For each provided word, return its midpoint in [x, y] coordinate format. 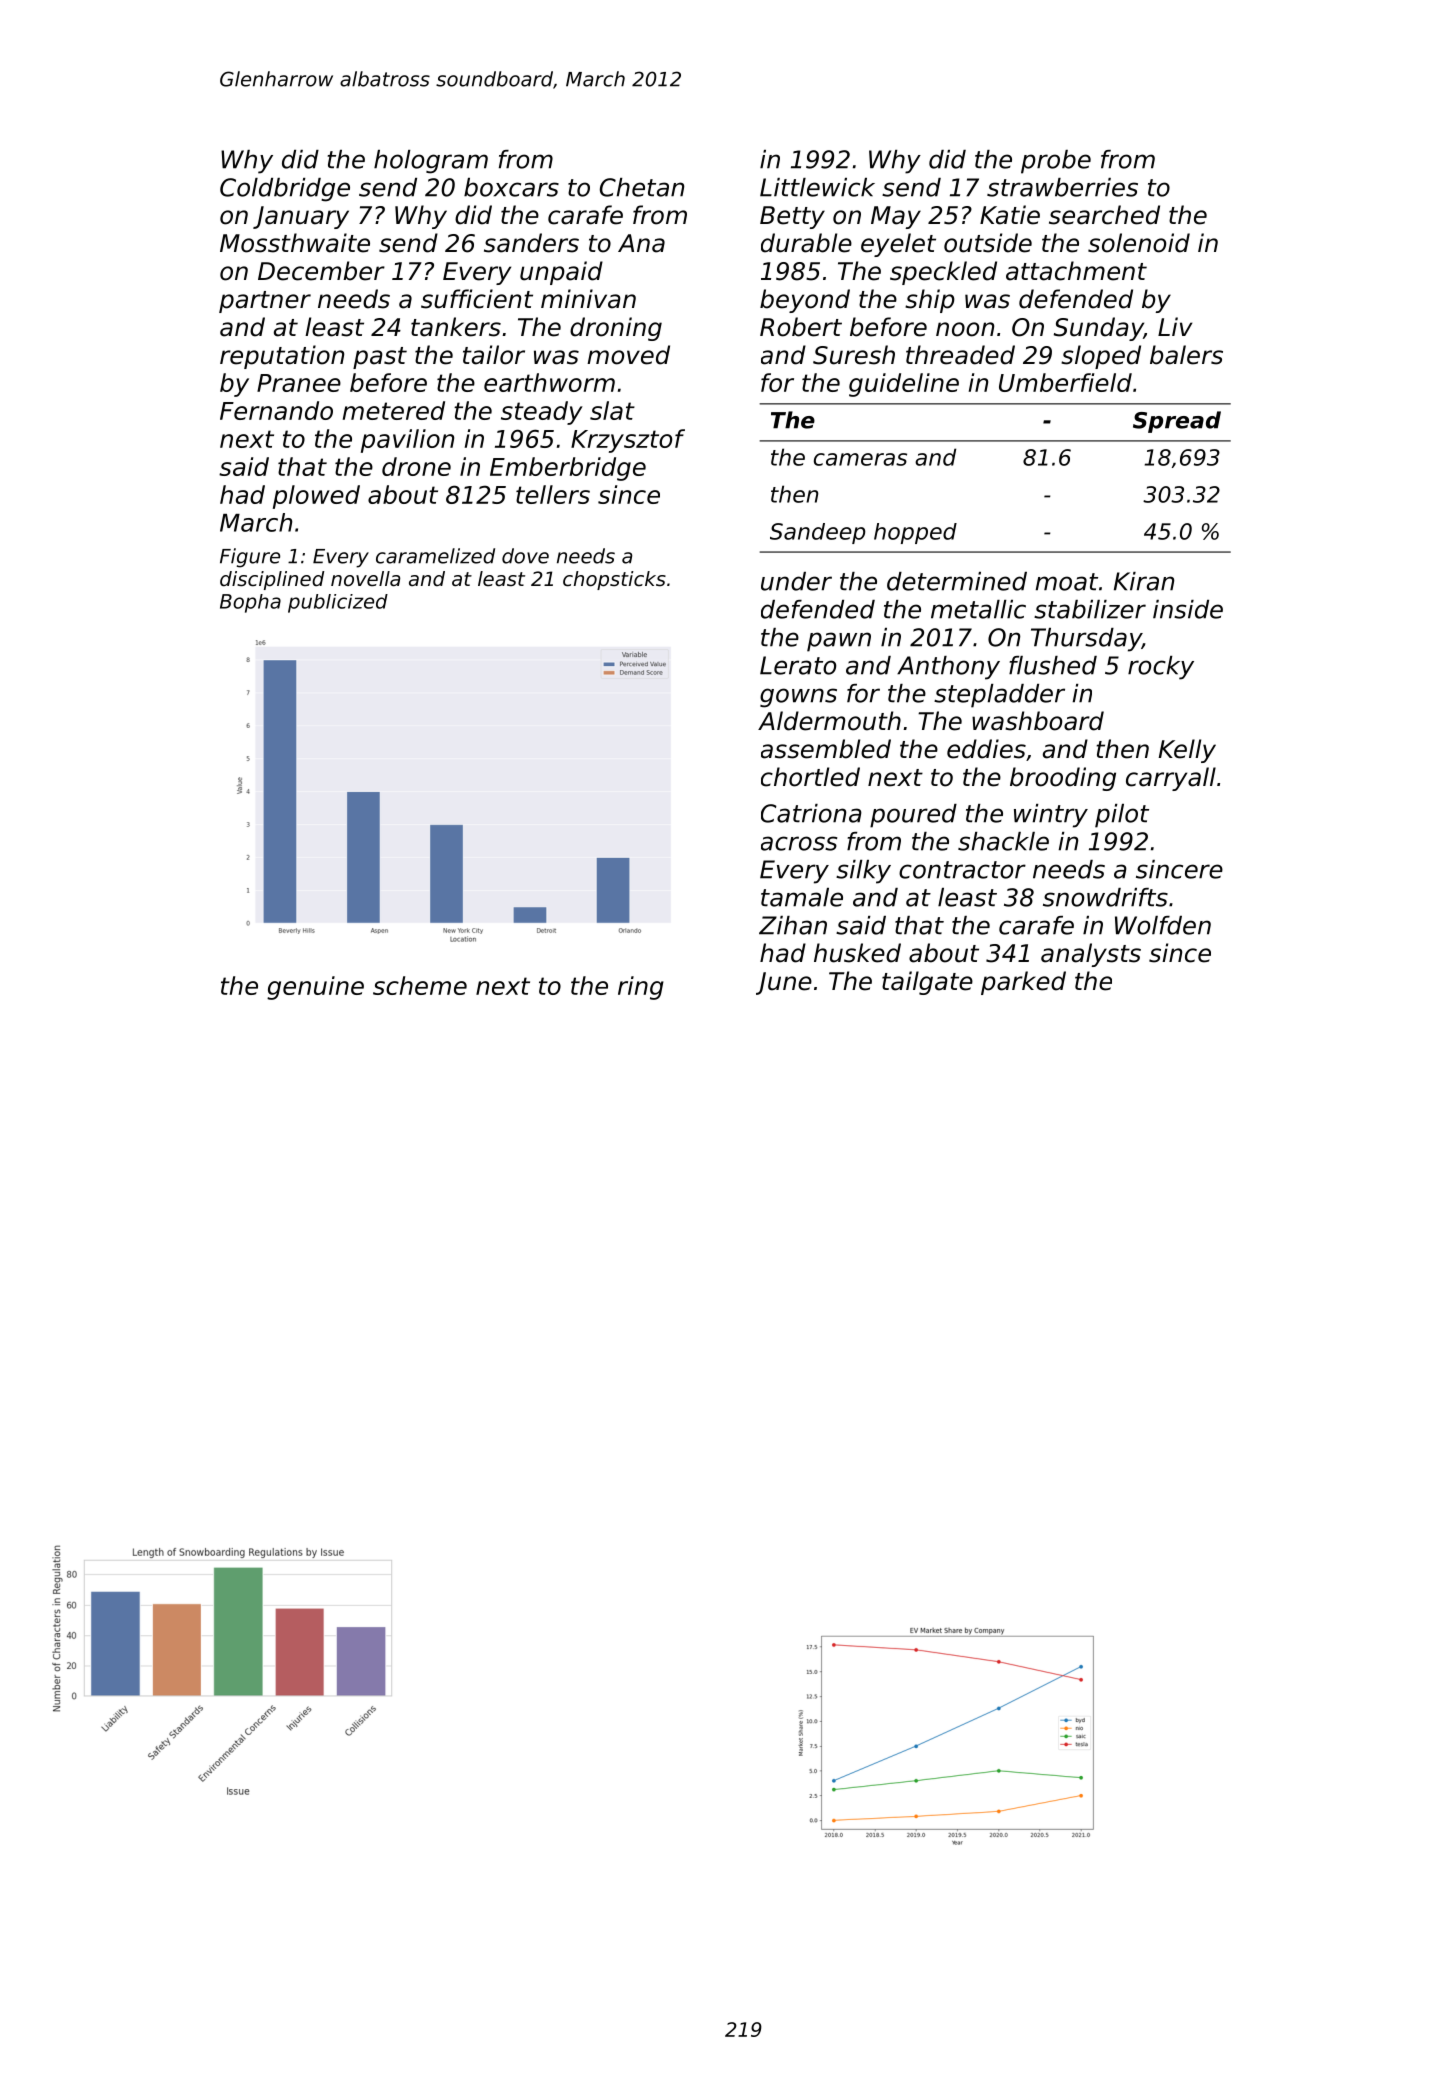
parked [1023, 983]
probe [1056, 162]
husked [857, 953]
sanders [531, 243]
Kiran [1144, 581]
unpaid [561, 273]
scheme [420, 985]
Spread [1177, 422]
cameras [860, 459]
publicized [338, 603]
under [796, 581]
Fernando [276, 410]
